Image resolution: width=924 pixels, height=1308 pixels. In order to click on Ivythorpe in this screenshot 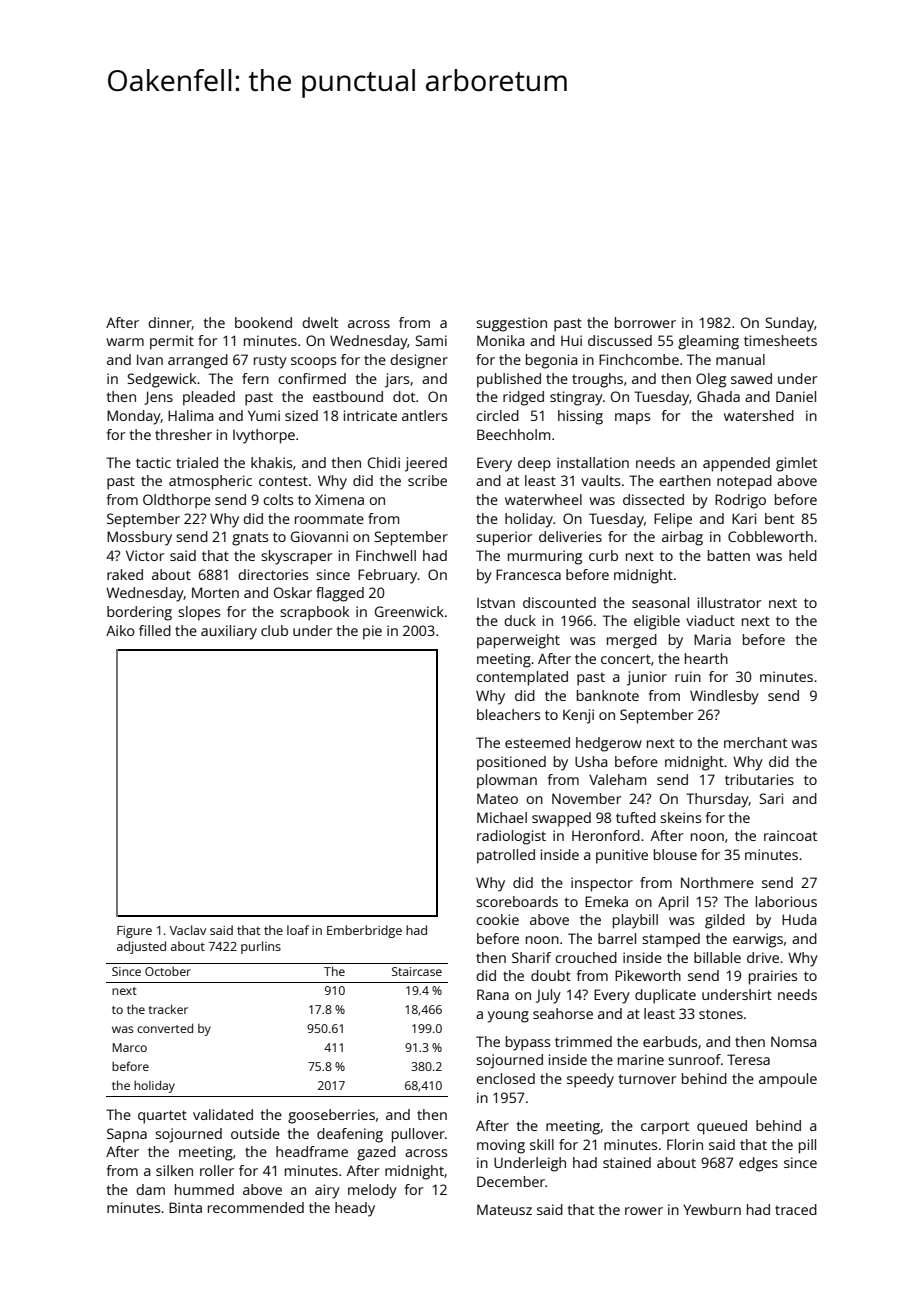, I will do `click(264, 436)`.
